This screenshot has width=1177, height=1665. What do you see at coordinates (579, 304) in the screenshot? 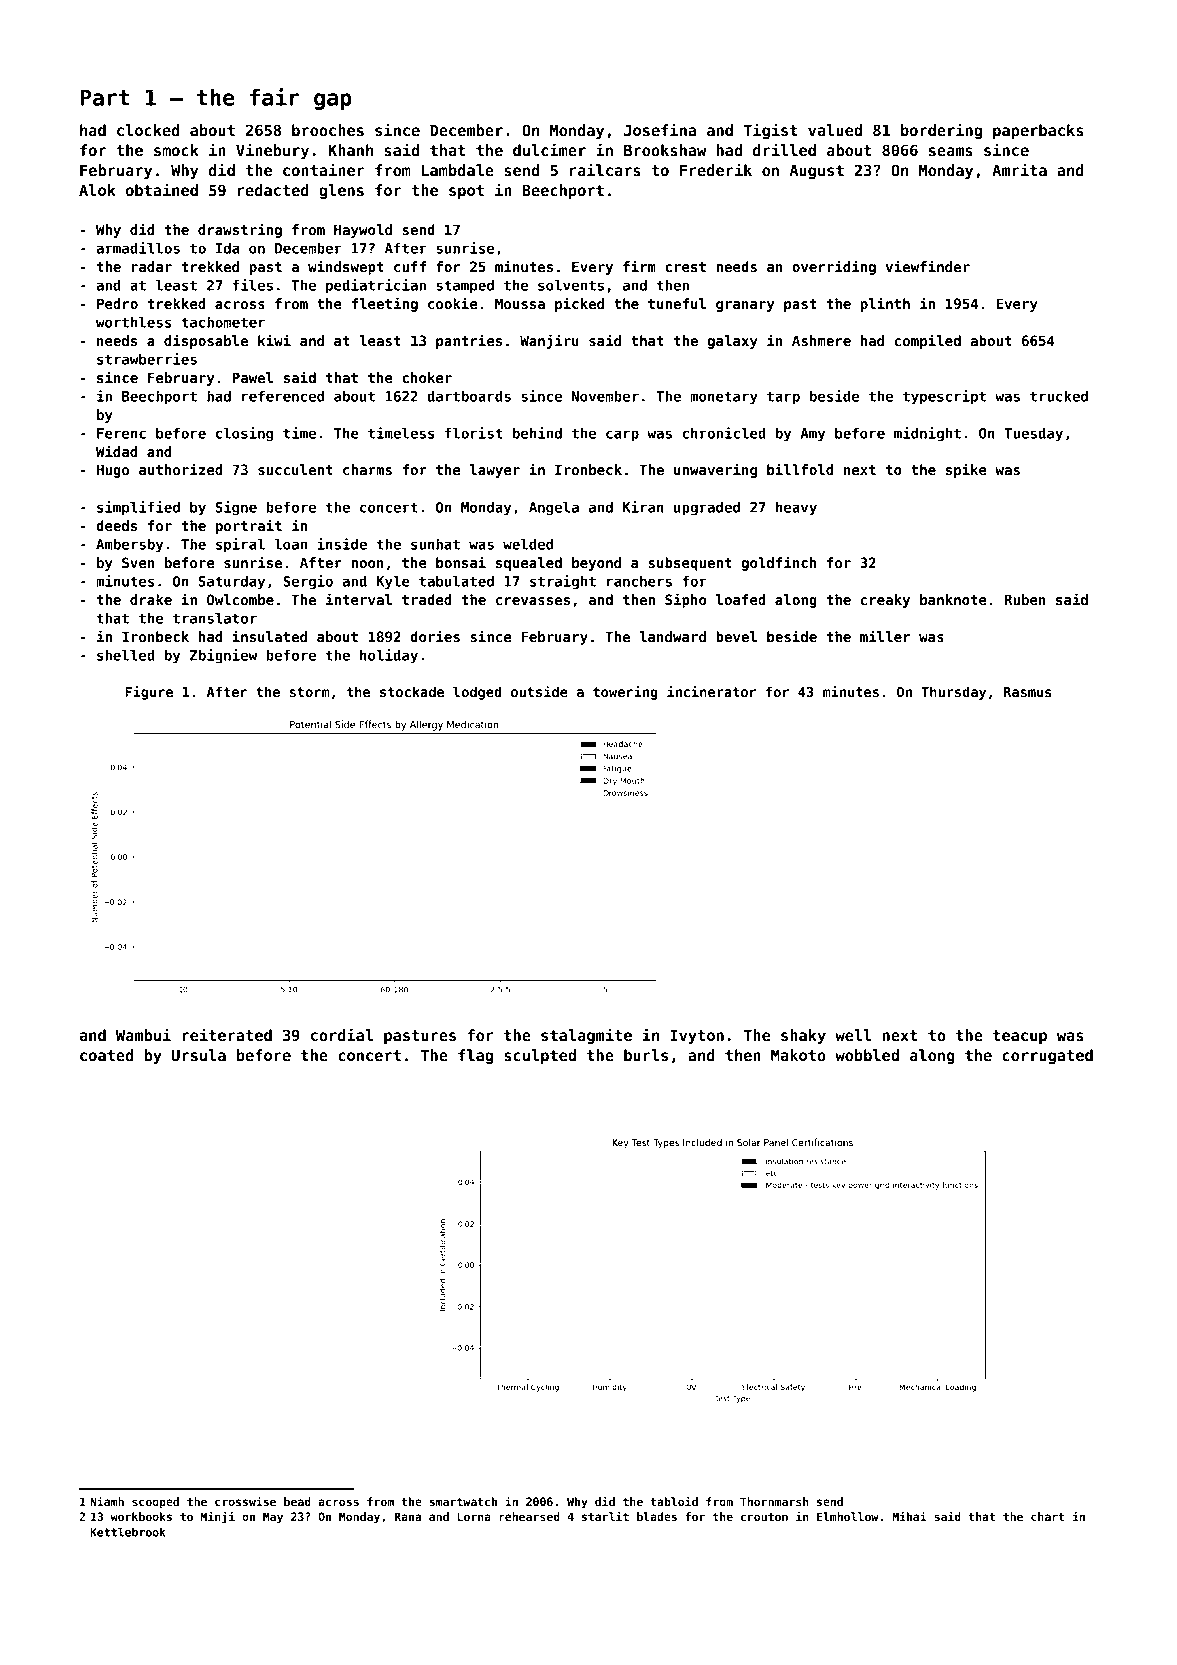
I see `picked` at bounding box center [579, 304].
